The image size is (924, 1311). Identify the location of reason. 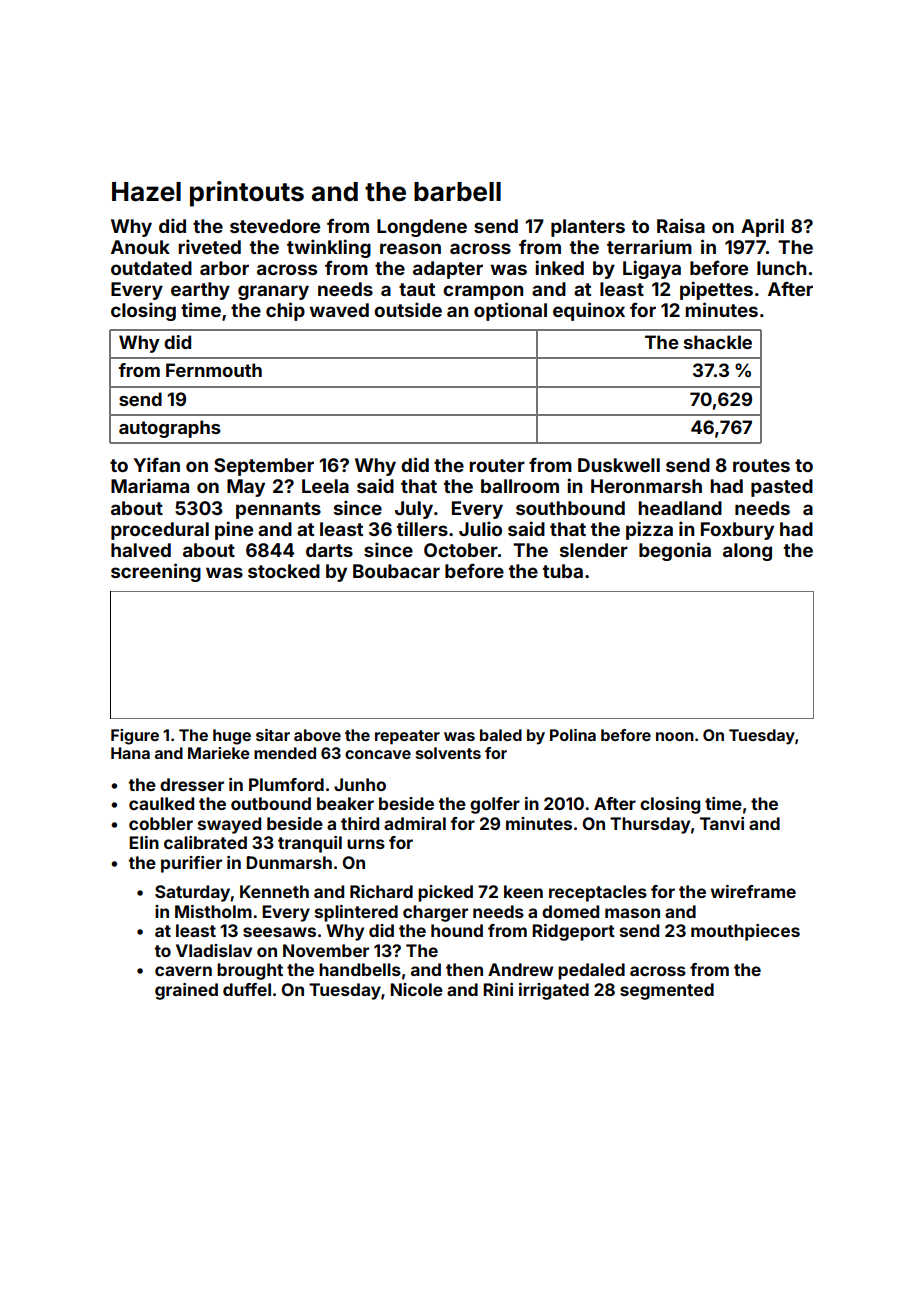
(410, 248).
